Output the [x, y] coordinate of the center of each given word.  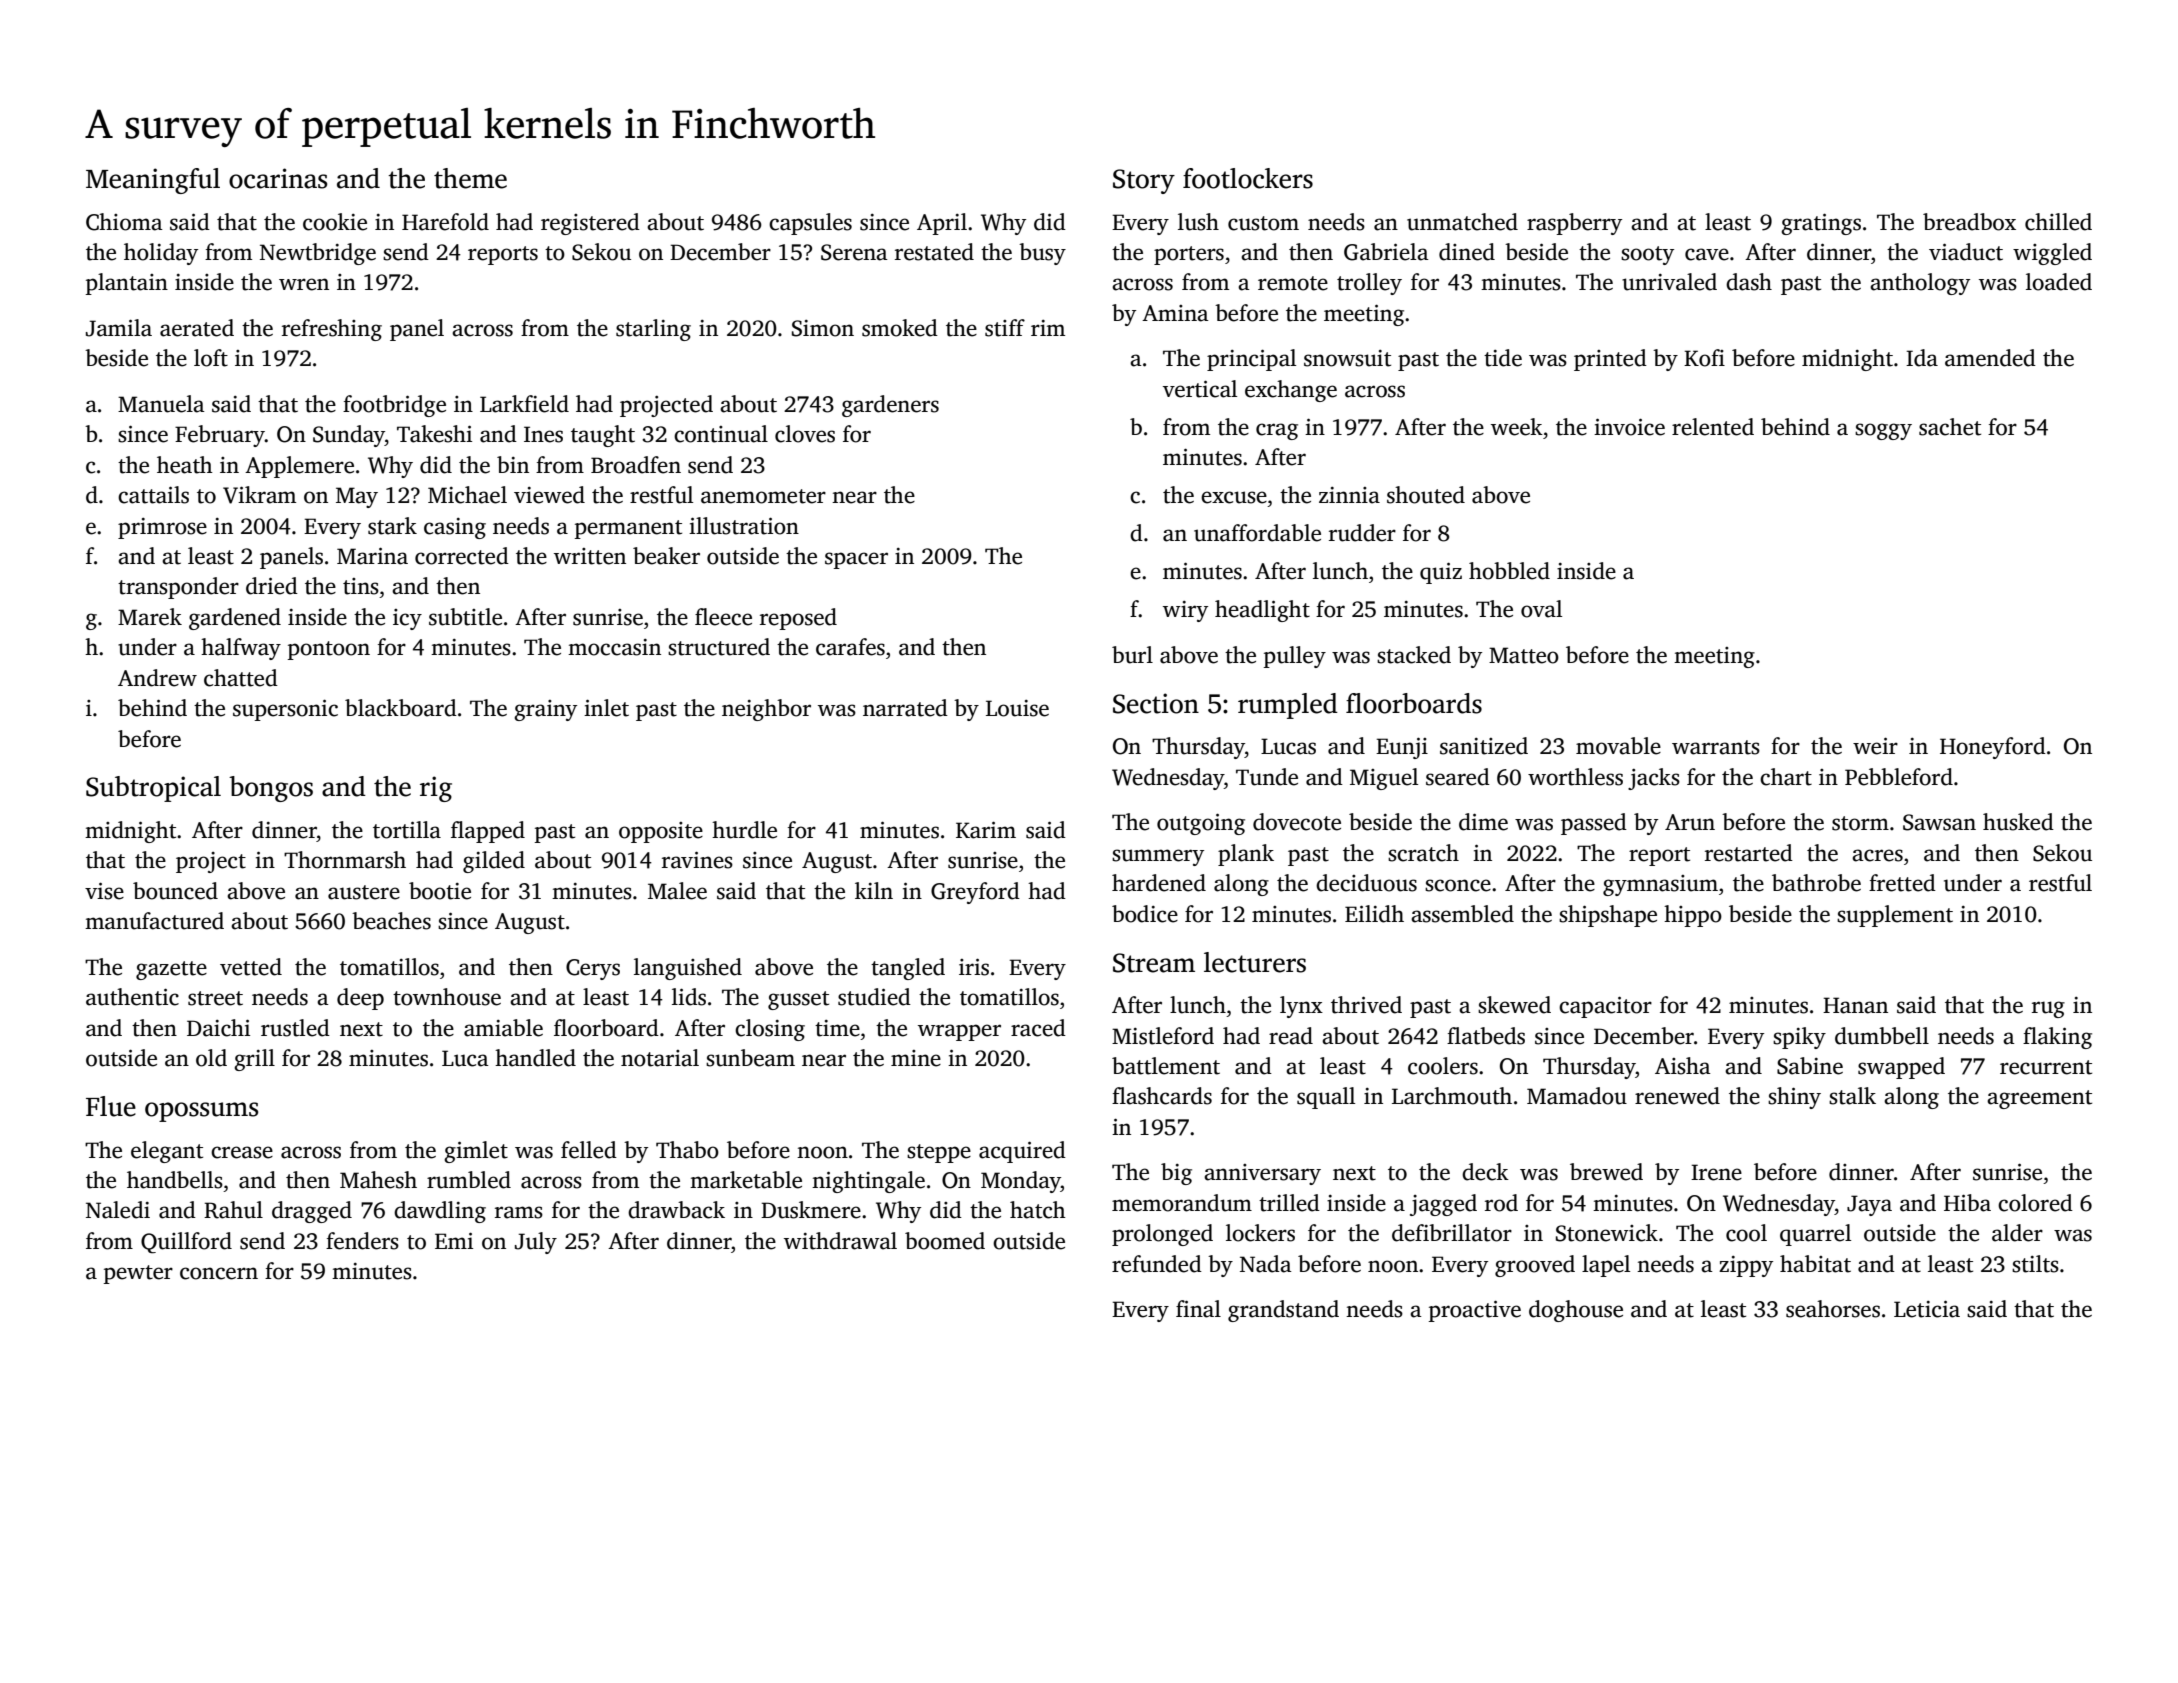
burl [1132, 655]
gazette [171, 970]
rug [2048, 1009]
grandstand [1283, 1311]
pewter [138, 1274]
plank [1246, 855]
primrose [162, 528]
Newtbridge [318, 254]
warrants [1716, 747]
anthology [1920, 284]
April [942, 224]
